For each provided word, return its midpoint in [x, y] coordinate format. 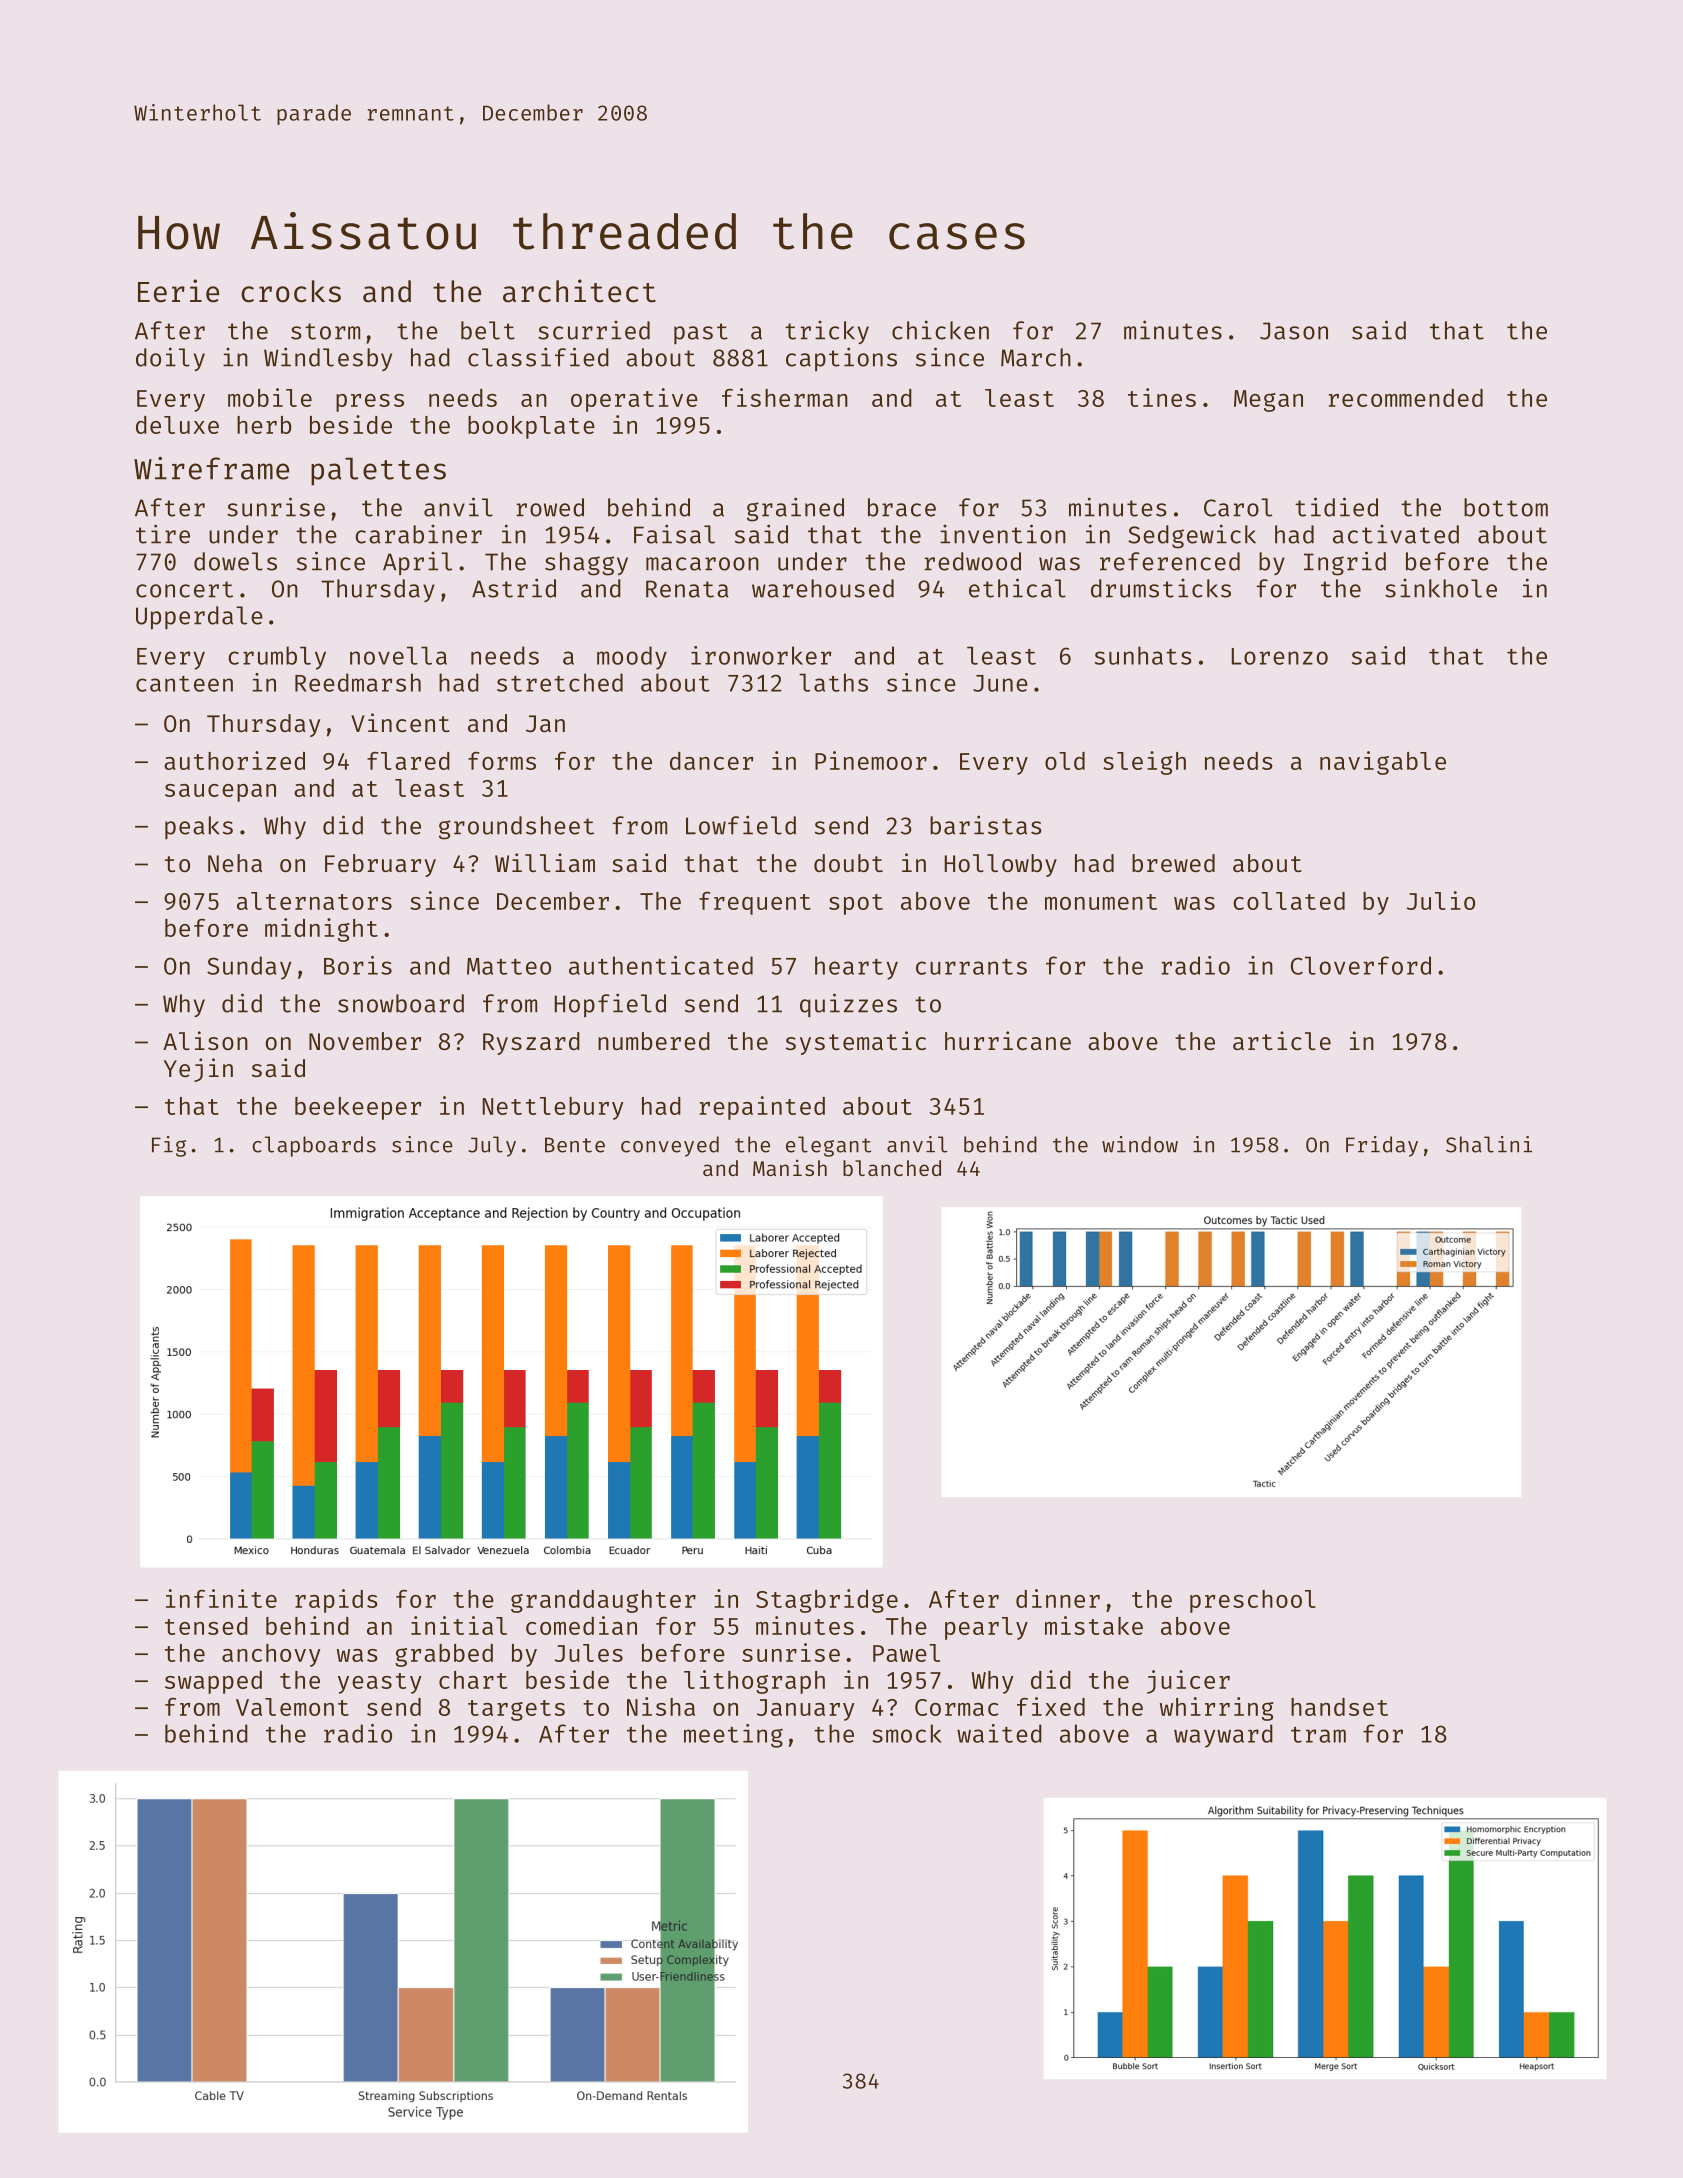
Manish [790, 1167]
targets [516, 1710]
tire [163, 534]
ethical [1017, 588]
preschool [1253, 1601]
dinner [1058, 1598]
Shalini [1489, 1144]
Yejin [198, 1070]
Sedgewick [1192, 536]
